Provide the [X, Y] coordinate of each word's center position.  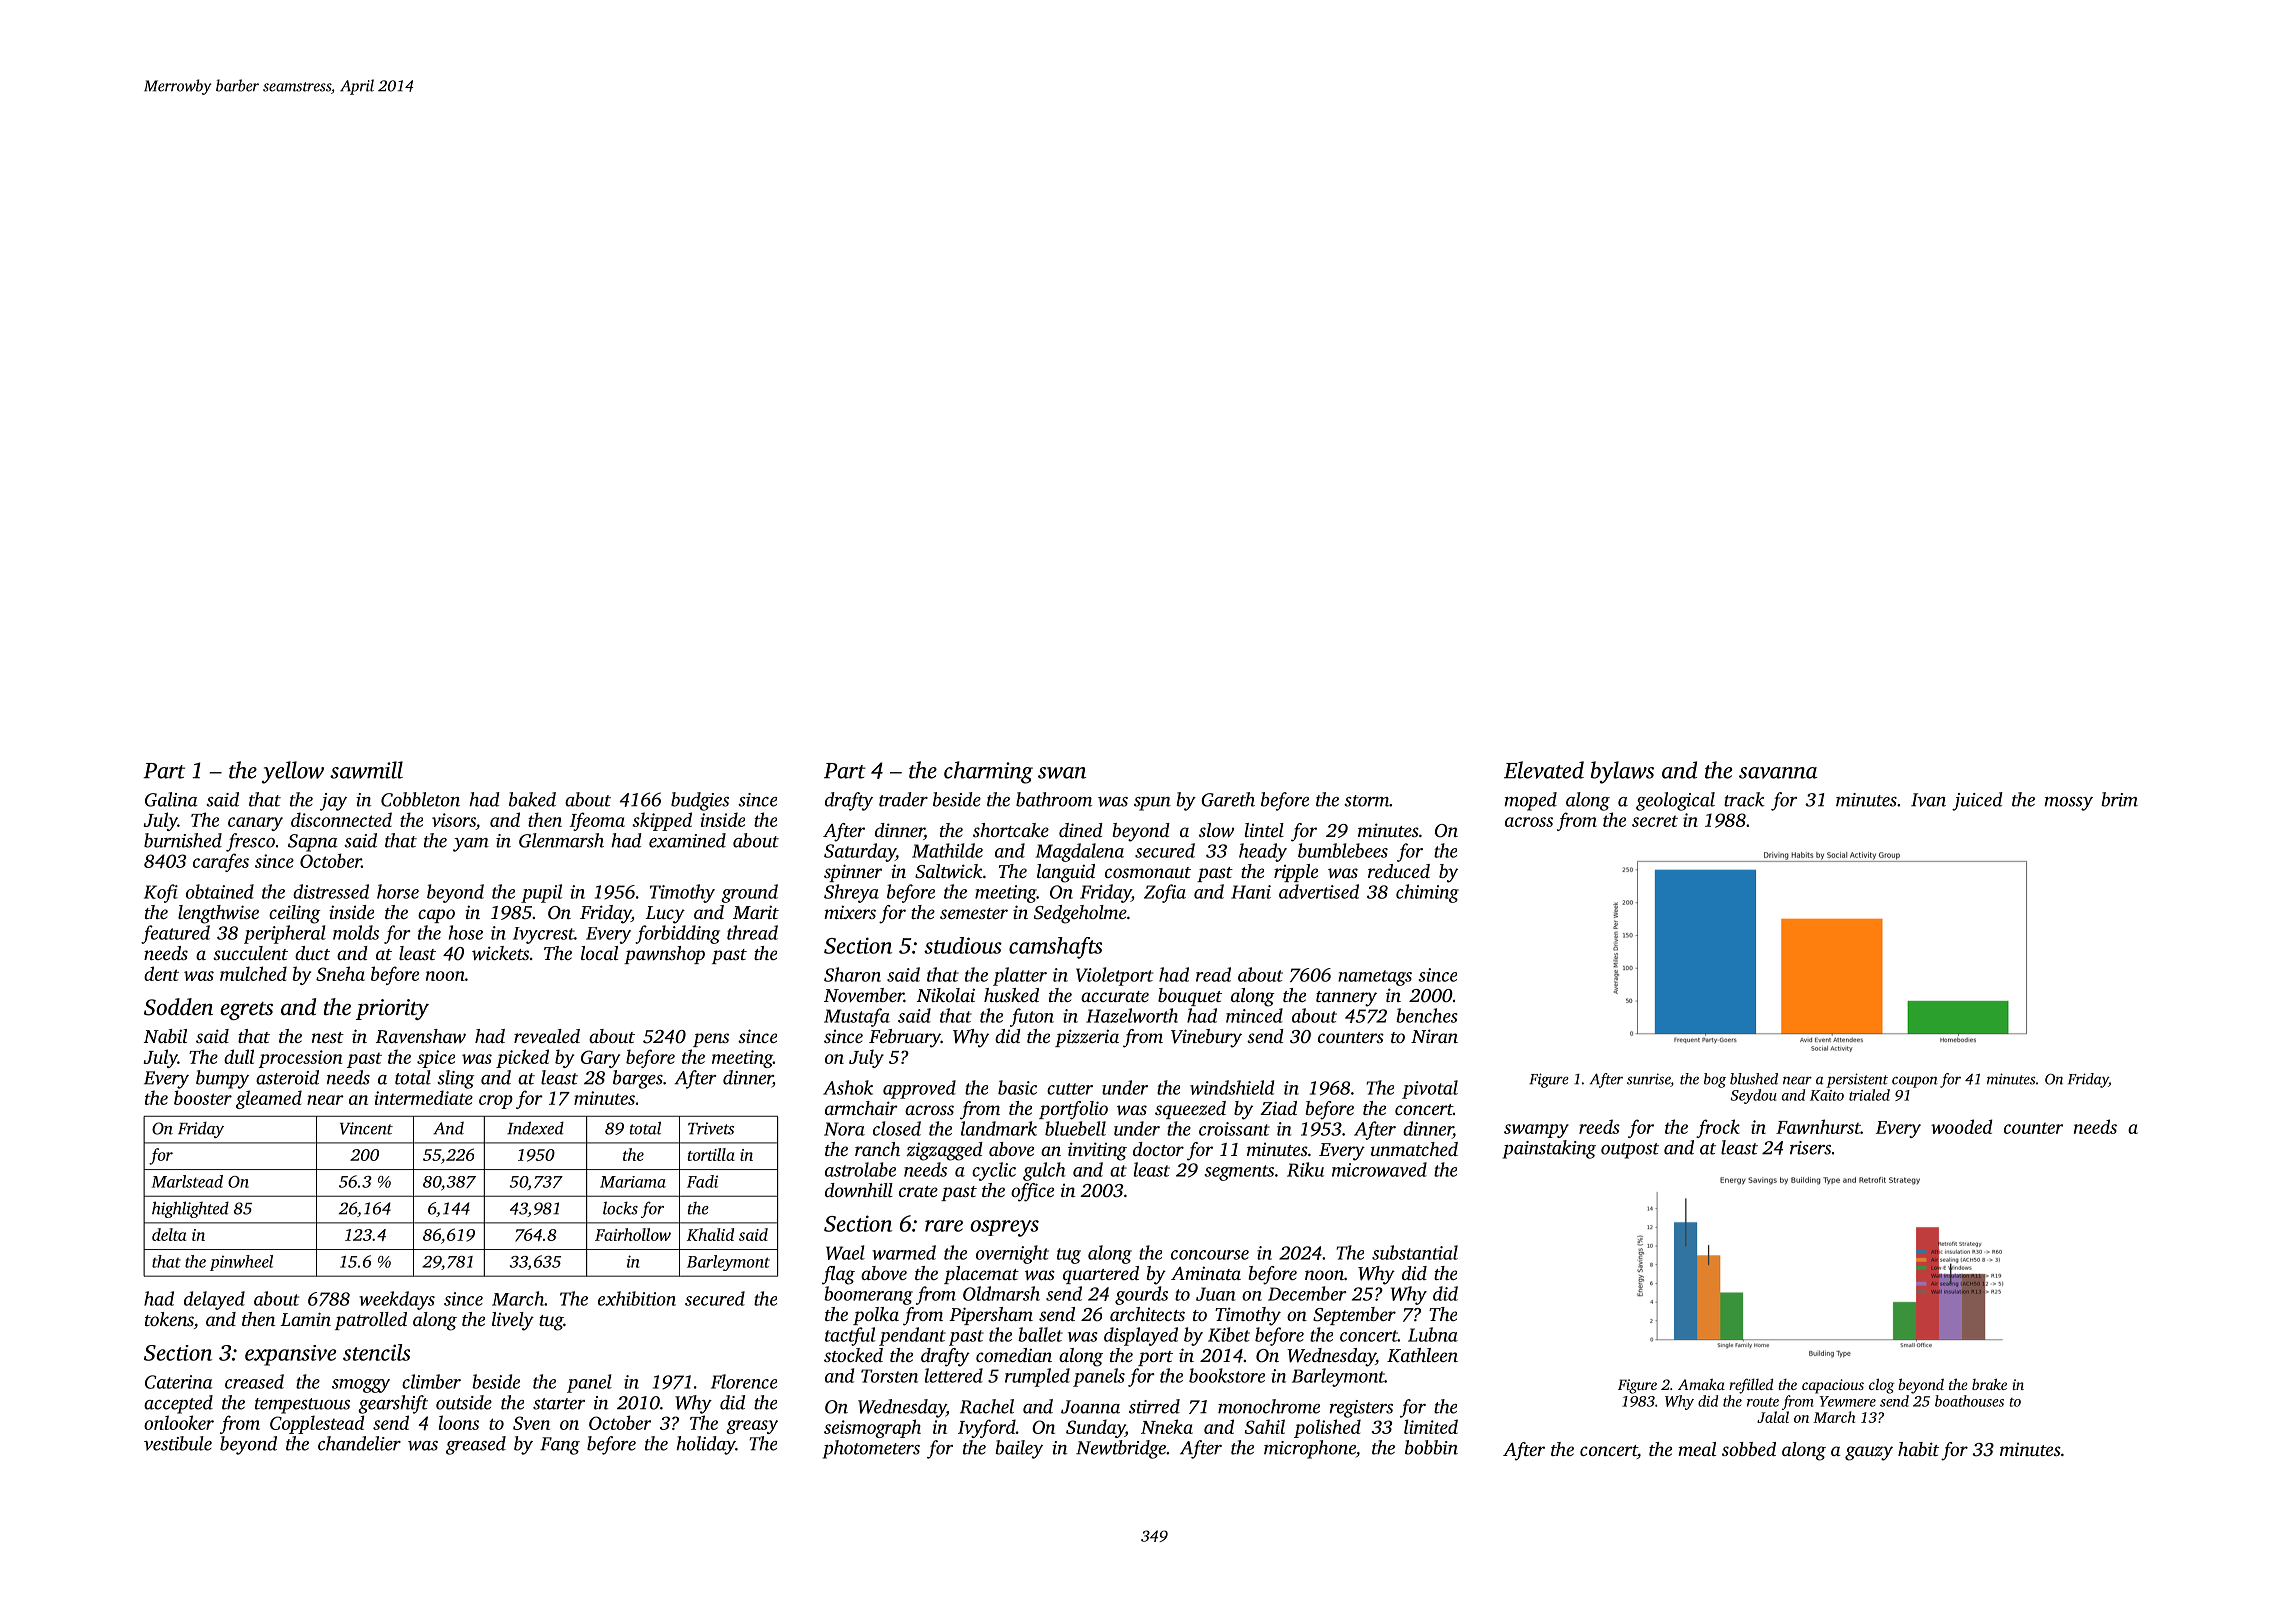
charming [988, 772]
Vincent [366, 1128]
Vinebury [1206, 1038]
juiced [1977, 801]
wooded [1961, 1126]
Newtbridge [1121, 1449]
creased [254, 1381]
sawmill [366, 770]
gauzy [1869, 1453]
